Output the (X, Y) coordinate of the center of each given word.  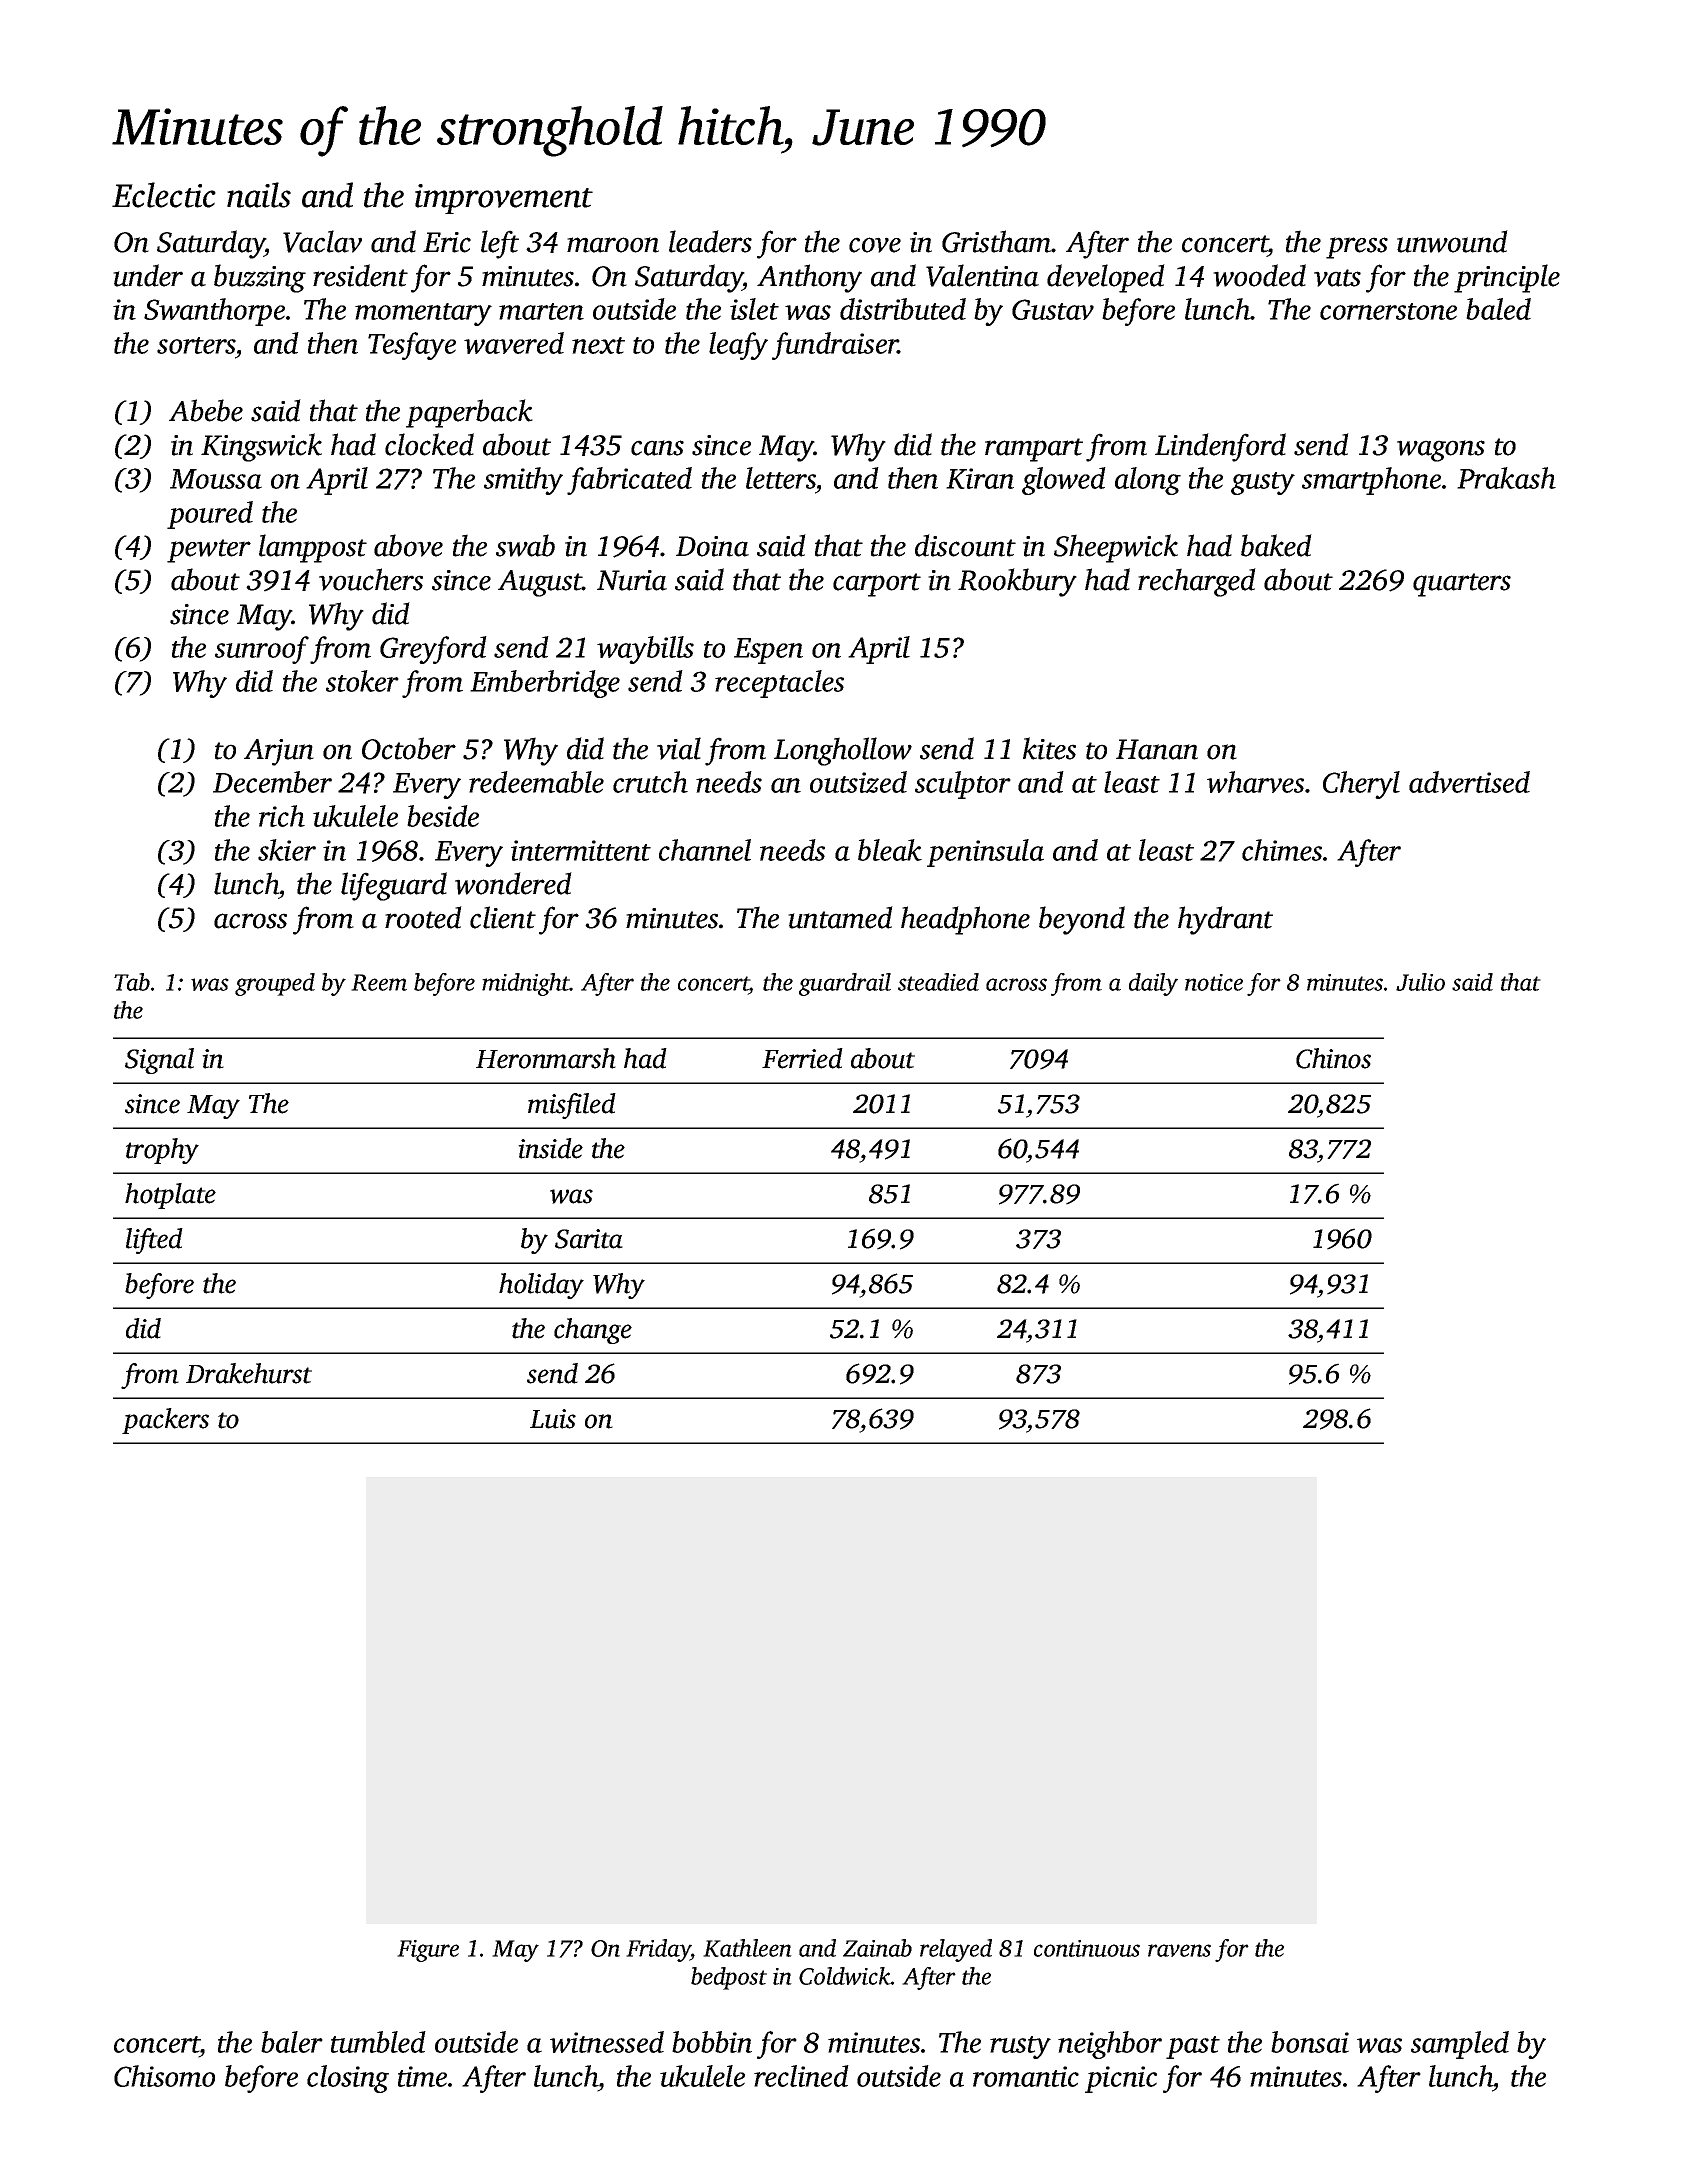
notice (1214, 982)
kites (1049, 748)
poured (210, 515)
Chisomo (164, 2076)
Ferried (802, 1058)
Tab (132, 982)
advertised (1469, 782)
